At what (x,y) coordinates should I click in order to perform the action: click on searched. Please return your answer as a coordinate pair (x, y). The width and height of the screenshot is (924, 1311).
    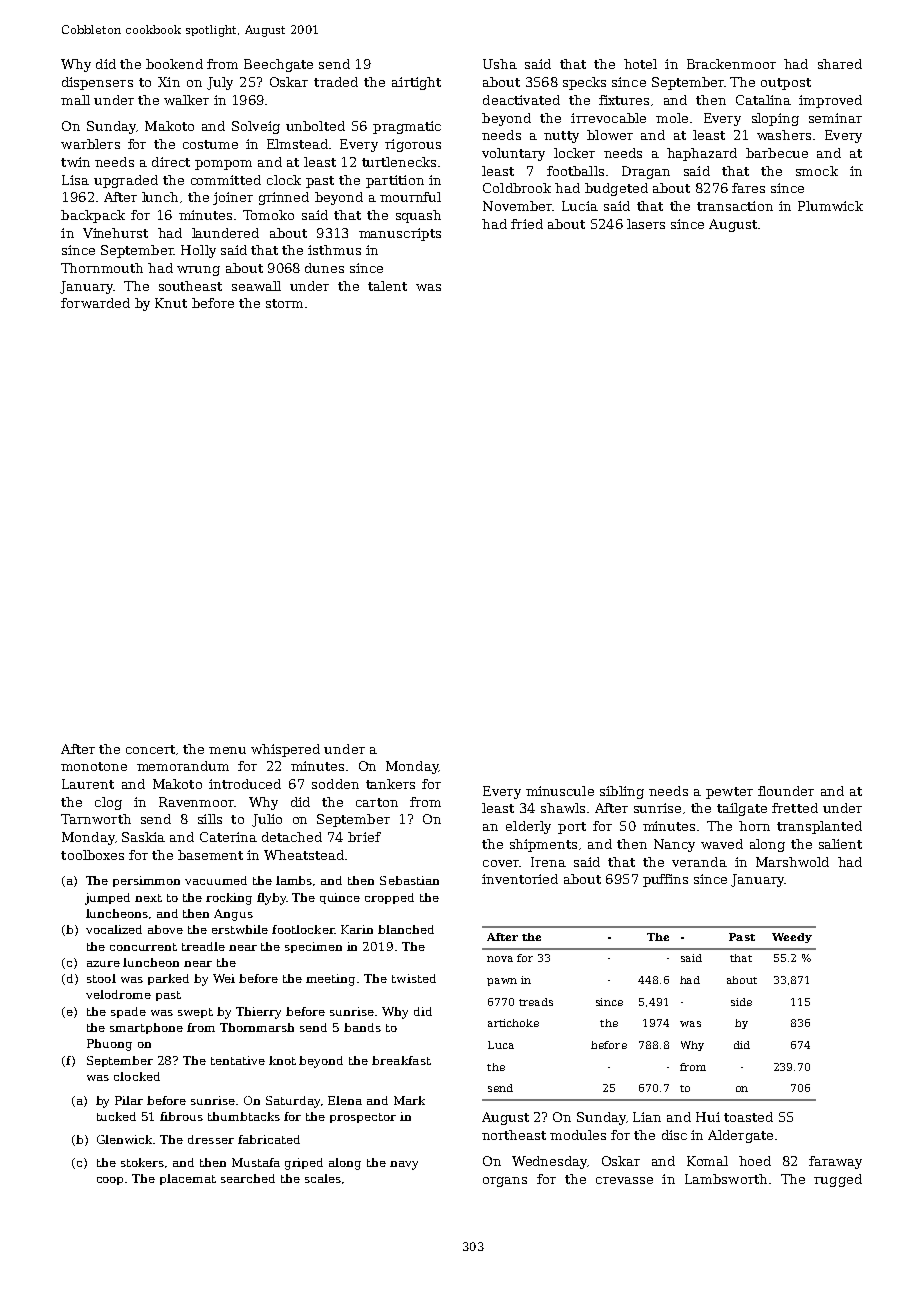
    Looking at the image, I should click on (248, 1178).
